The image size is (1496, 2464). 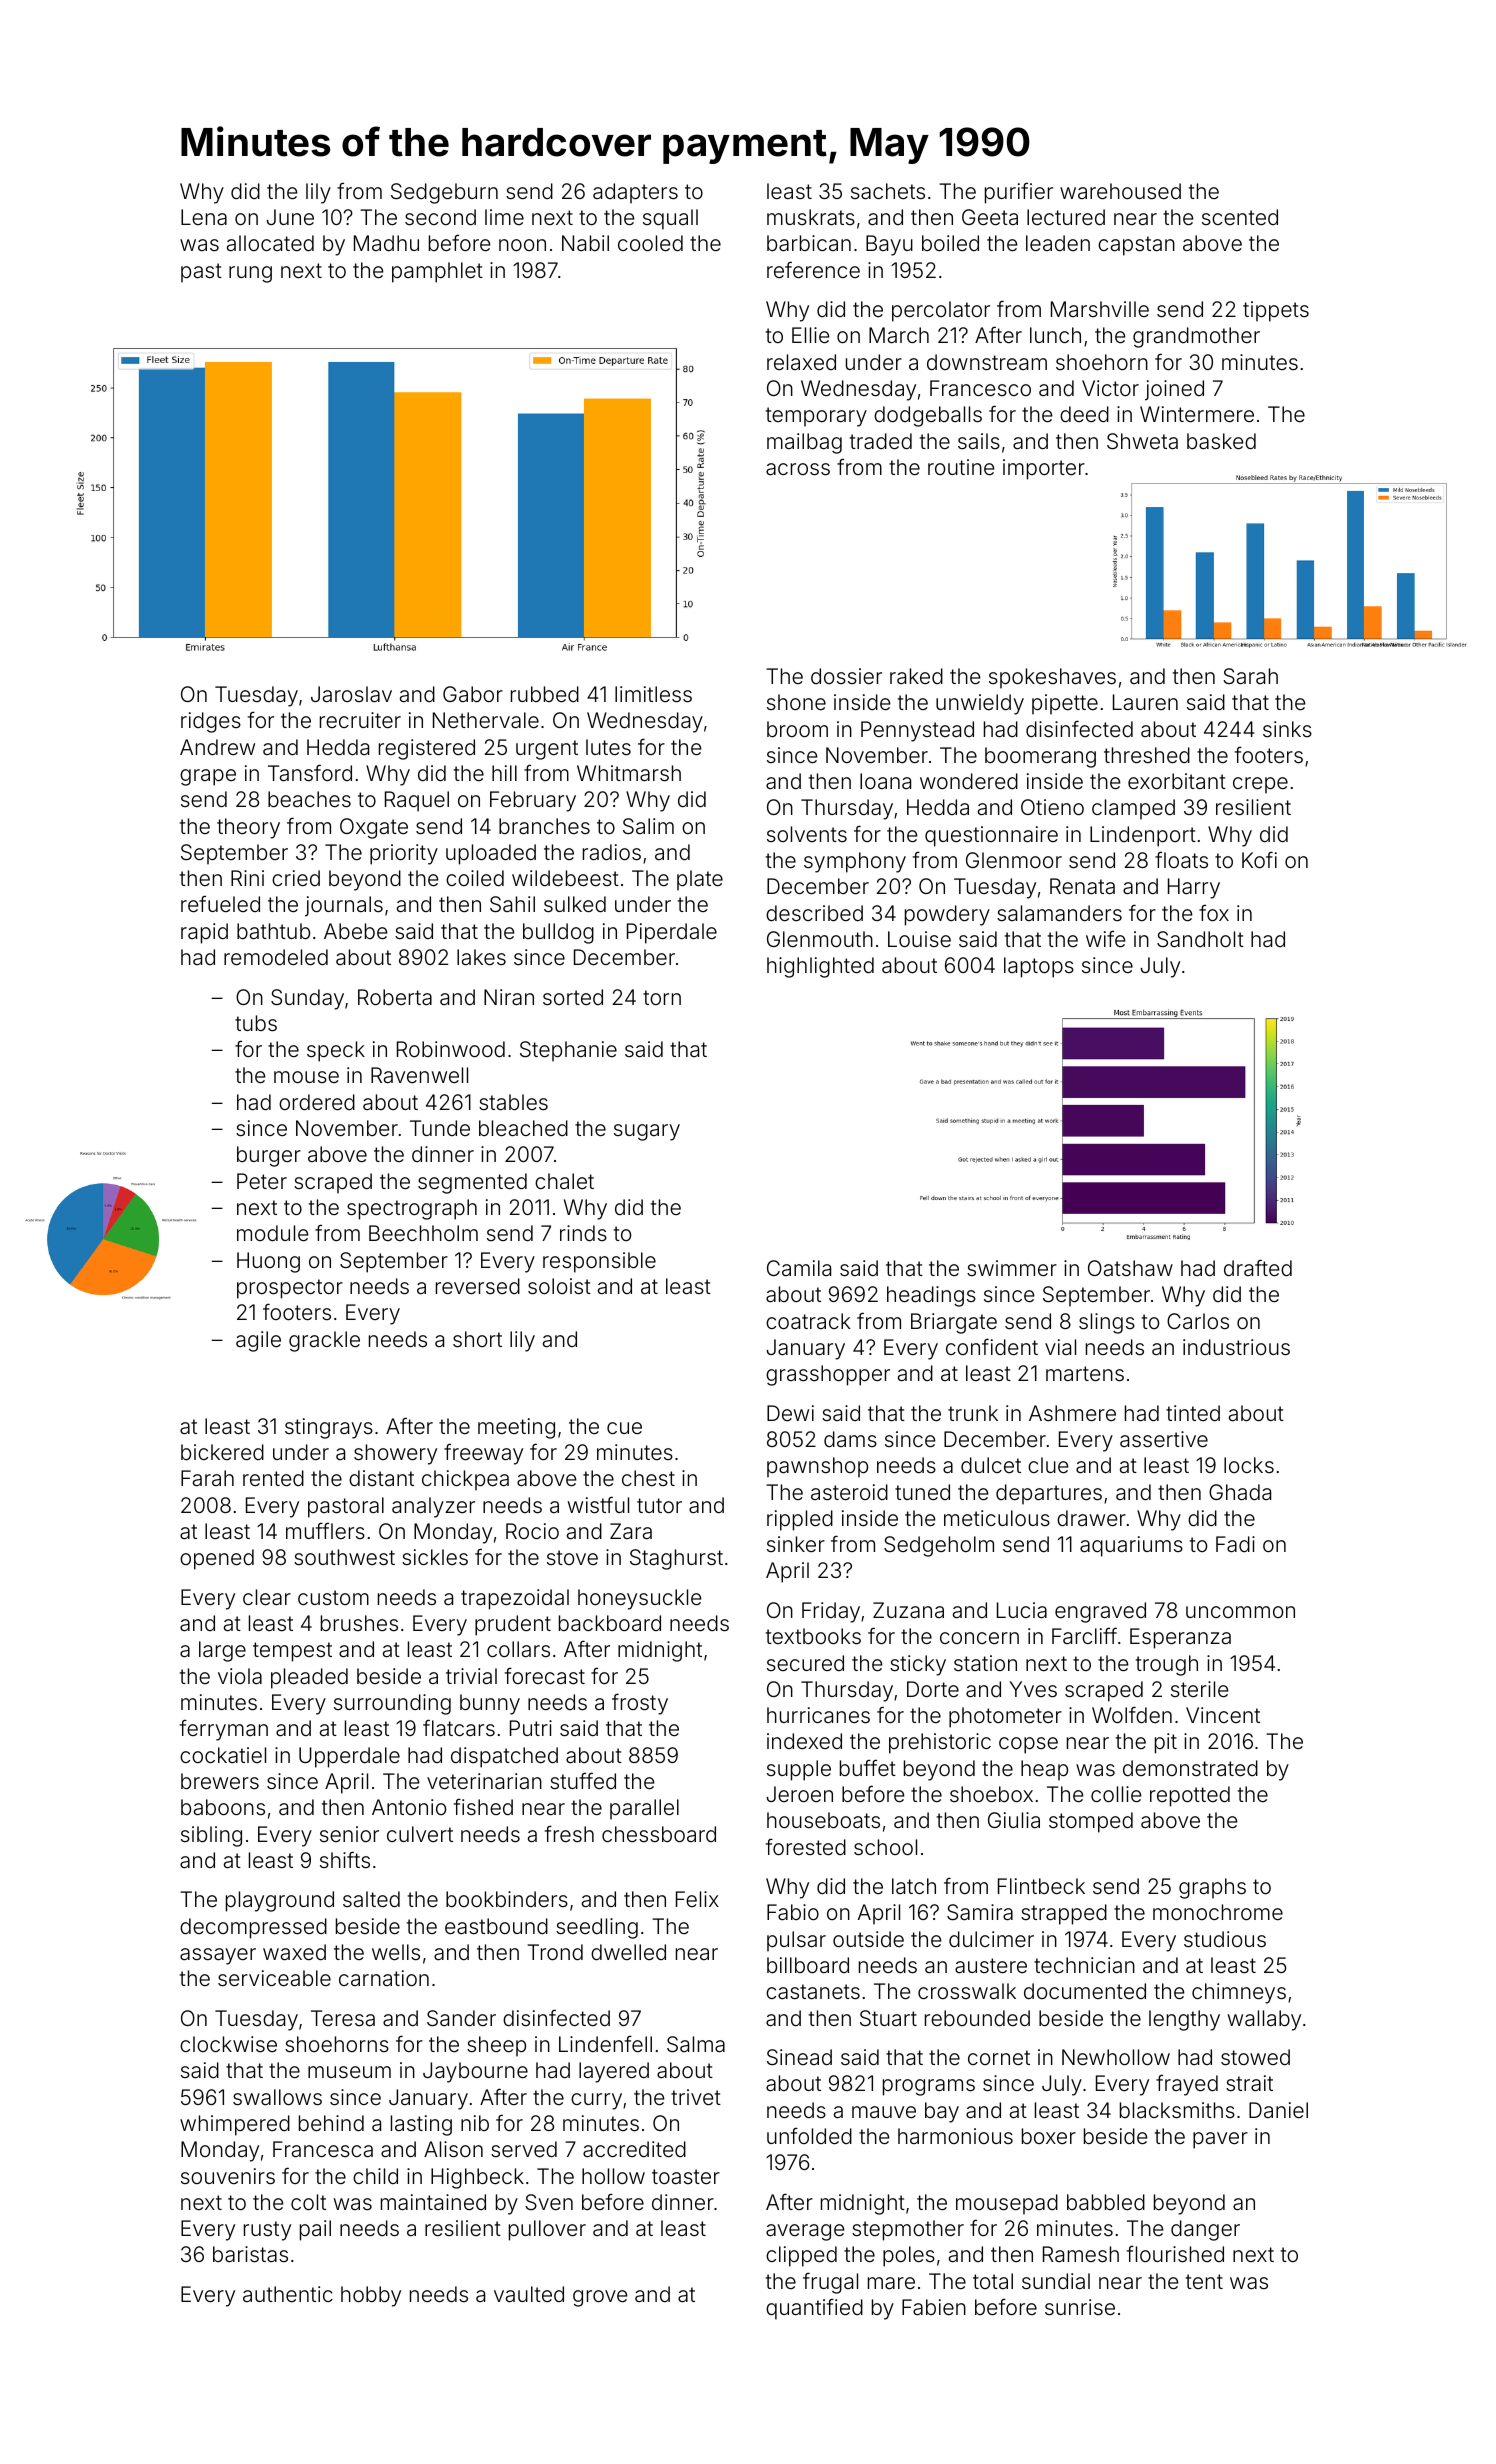 What do you see at coordinates (1212, 1888) in the screenshot?
I see `graphs` at bounding box center [1212, 1888].
